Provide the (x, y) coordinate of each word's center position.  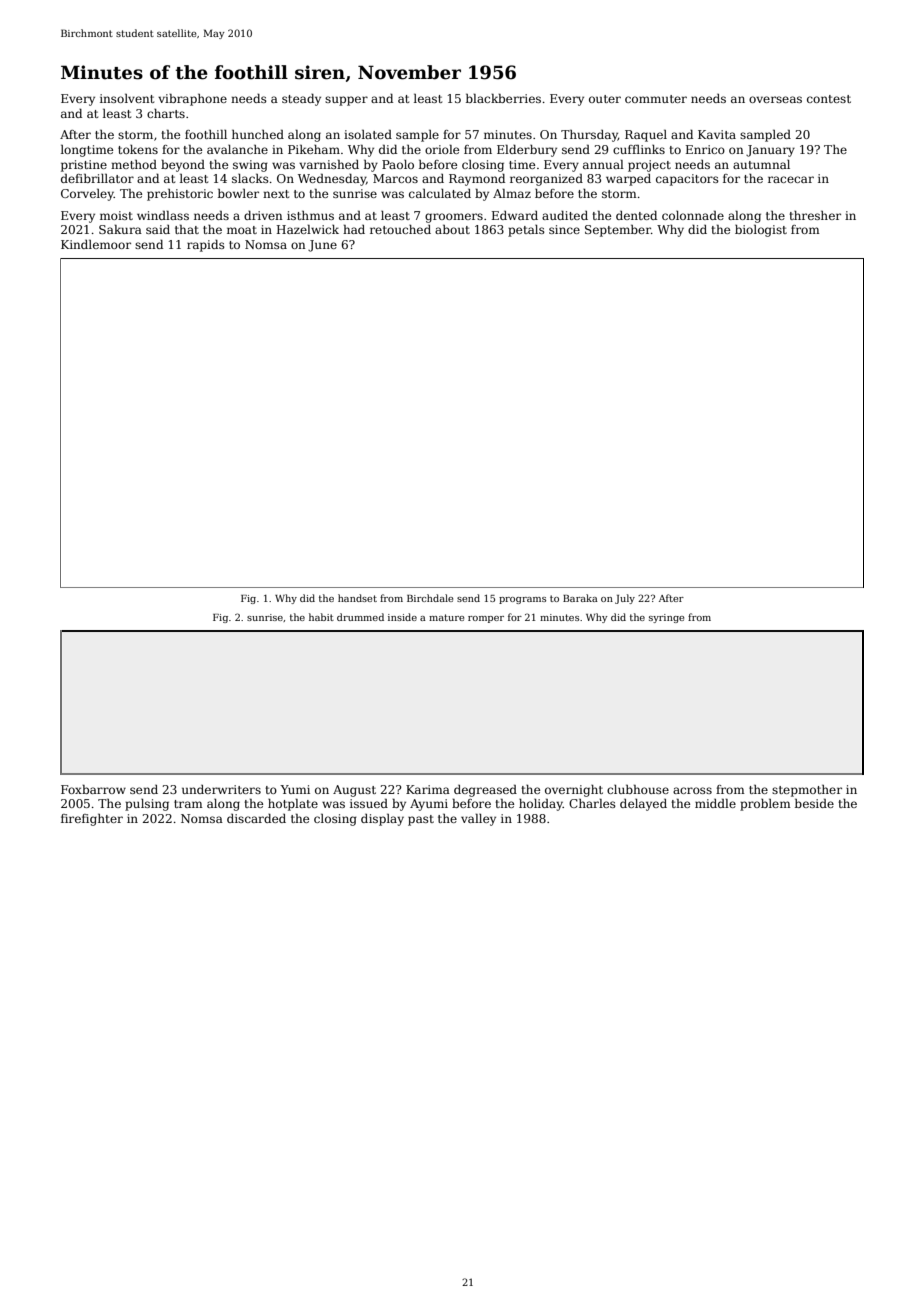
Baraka (580, 598)
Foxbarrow (93, 789)
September (618, 231)
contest (829, 99)
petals (526, 231)
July (625, 599)
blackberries (503, 98)
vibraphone (192, 100)
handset (357, 598)
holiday (541, 805)
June (322, 246)
